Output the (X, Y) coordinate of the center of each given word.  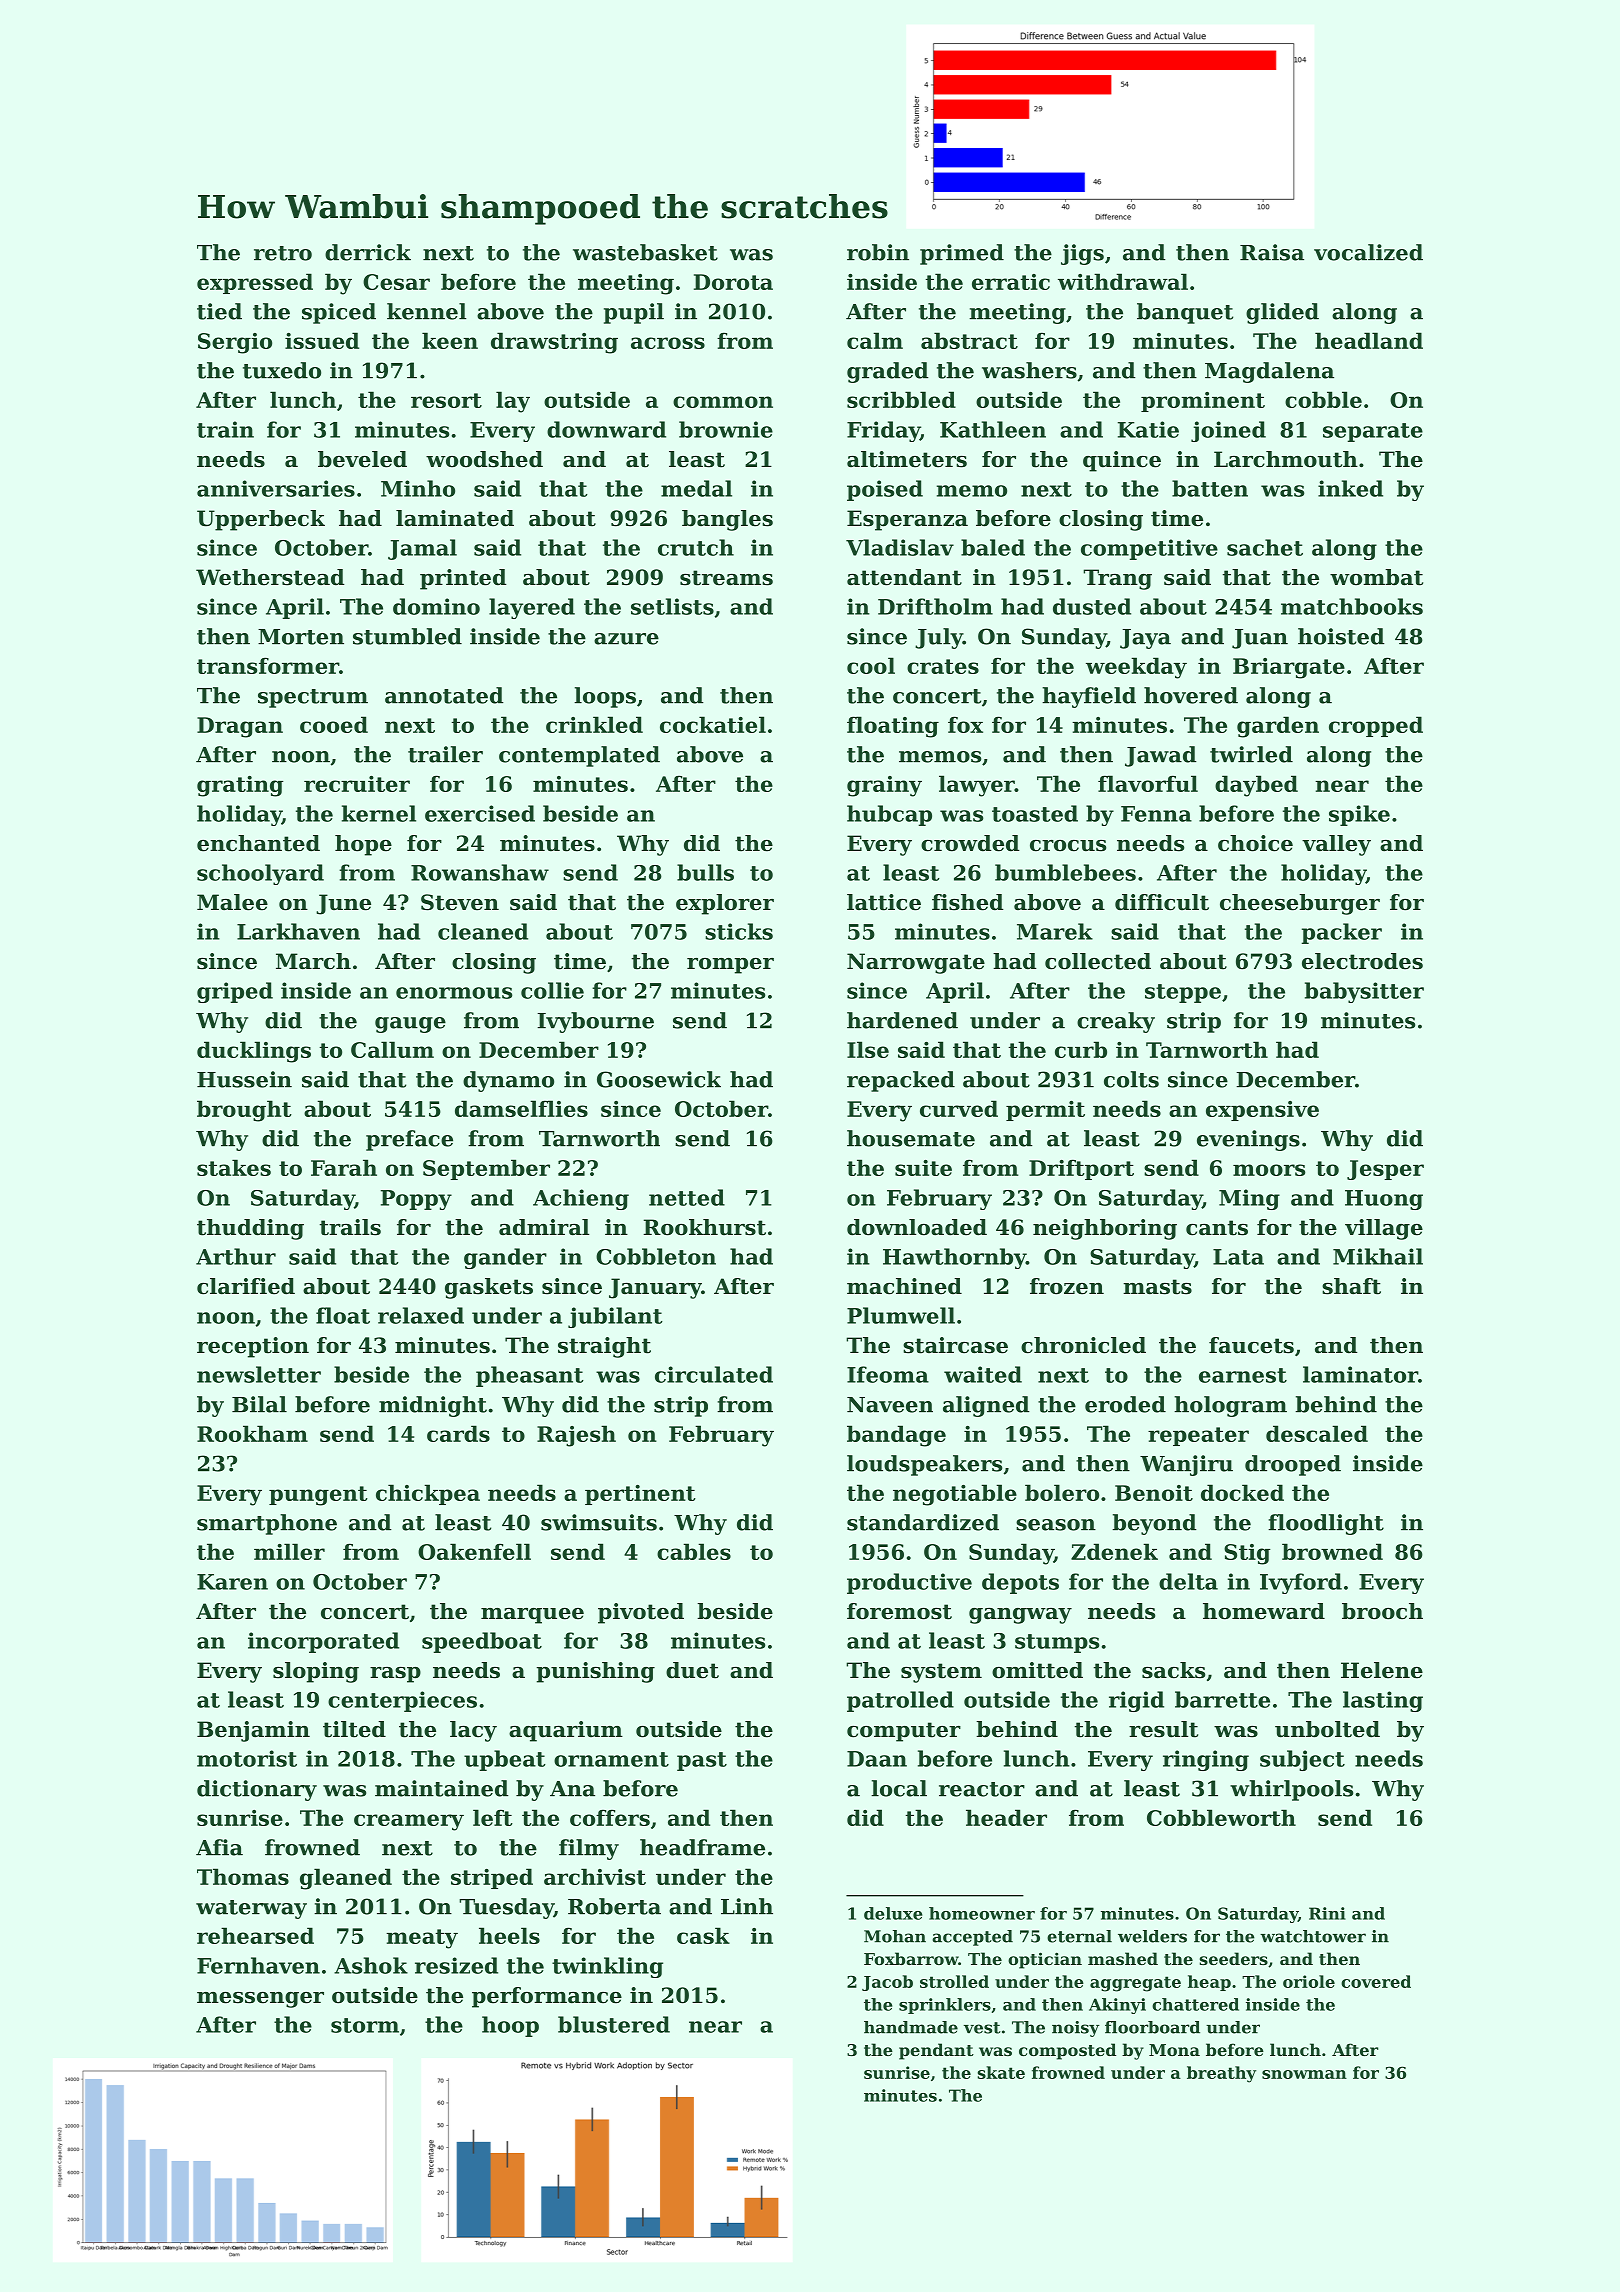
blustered (614, 2024)
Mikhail (1378, 1256)
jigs (1082, 254)
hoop (510, 2026)
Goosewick (659, 1079)
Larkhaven (298, 931)
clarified (246, 1286)
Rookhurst (704, 1227)
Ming (1249, 1199)
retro (283, 253)
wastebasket (645, 252)
